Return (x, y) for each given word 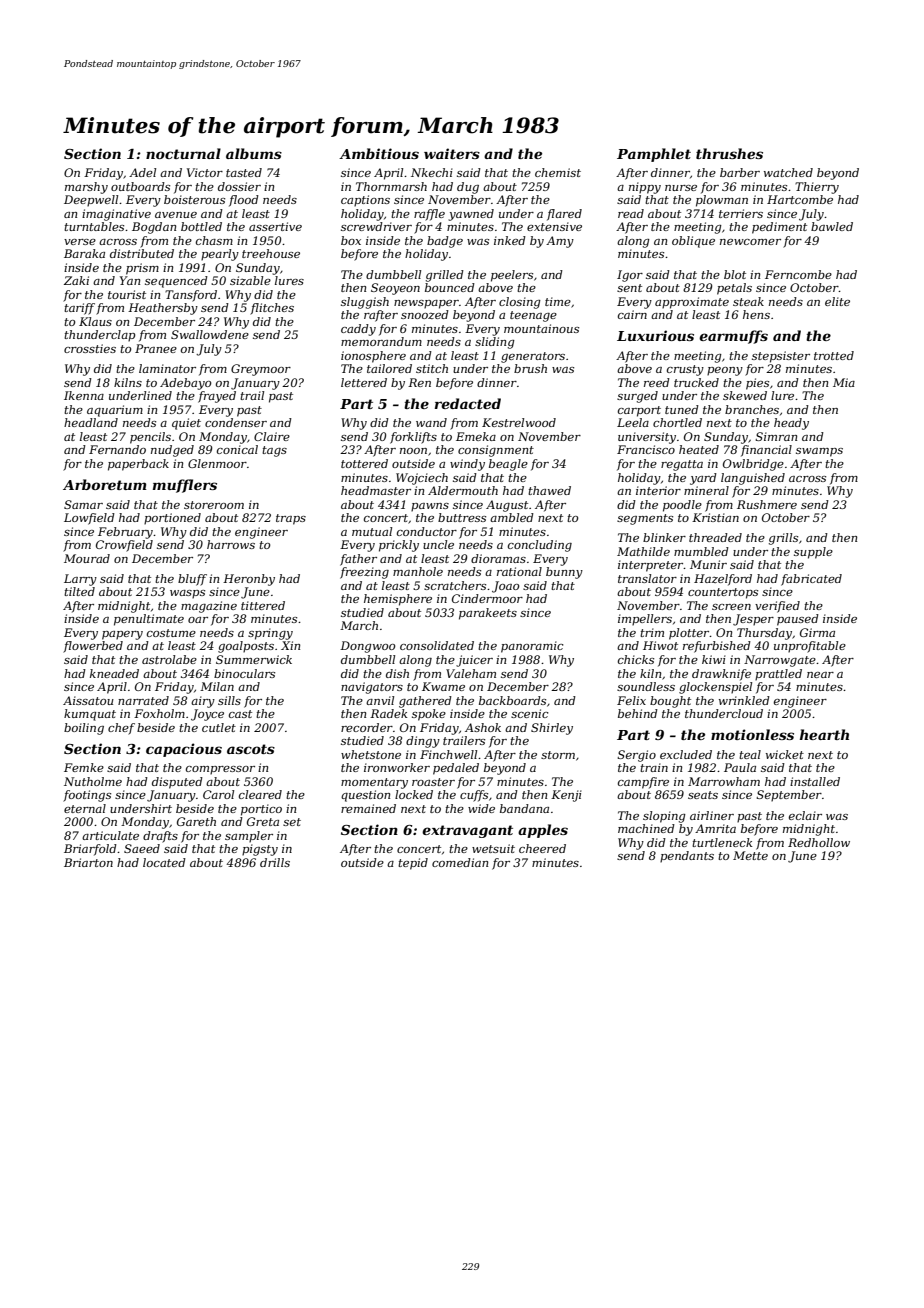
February (125, 533)
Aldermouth (463, 490)
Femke (84, 767)
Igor (630, 276)
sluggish (365, 303)
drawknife (721, 675)
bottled (201, 226)
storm (558, 755)
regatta (682, 465)
